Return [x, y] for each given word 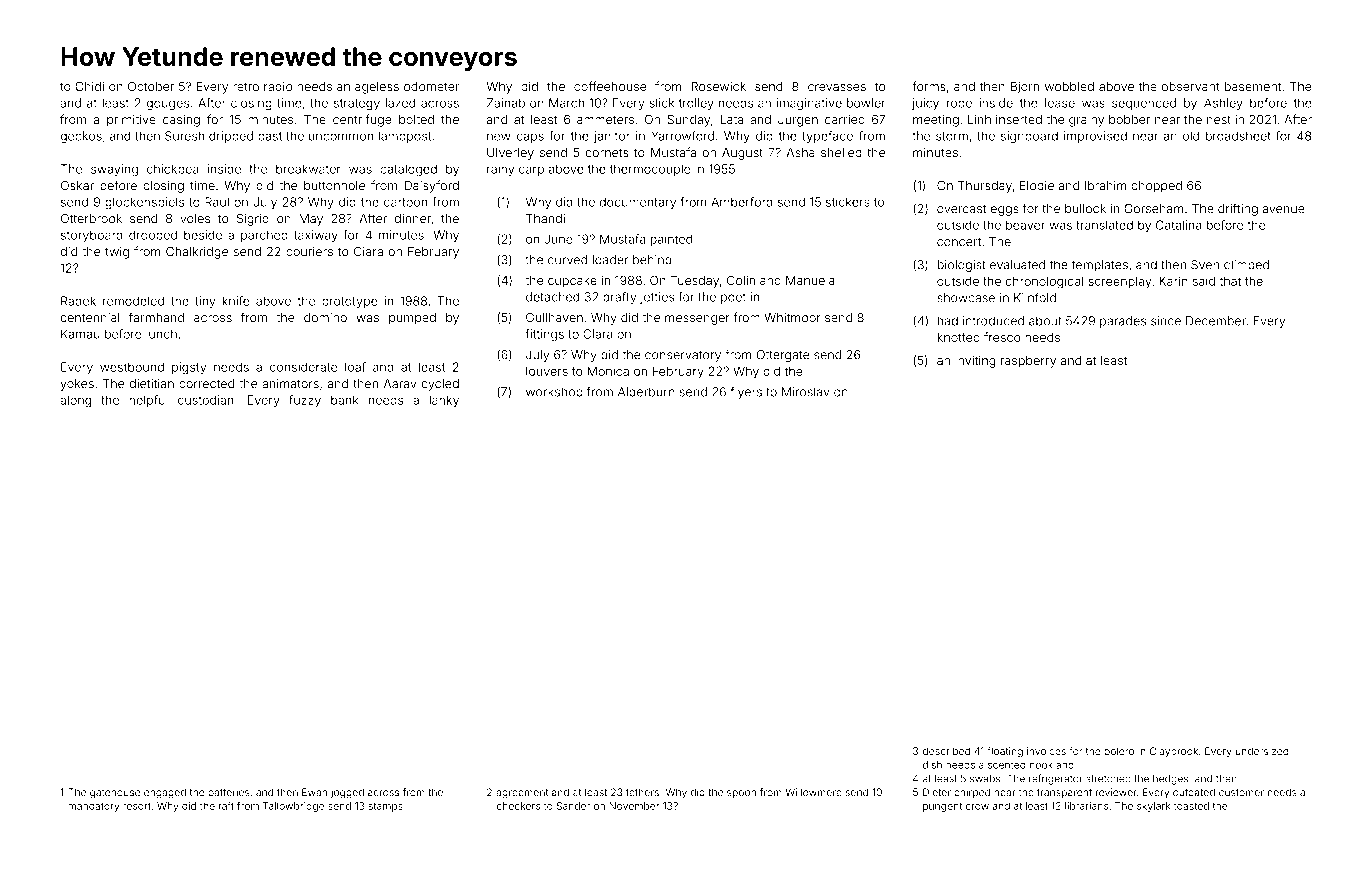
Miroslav [806, 392]
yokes [77, 385]
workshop [554, 393]
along [76, 401]
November [634, 806]
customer [1241, 792]
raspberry [1028, 362]
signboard [1029, 137]
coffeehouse [610, 86]
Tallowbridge [293, 807]
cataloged [408, 170]
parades [1123, 322]
